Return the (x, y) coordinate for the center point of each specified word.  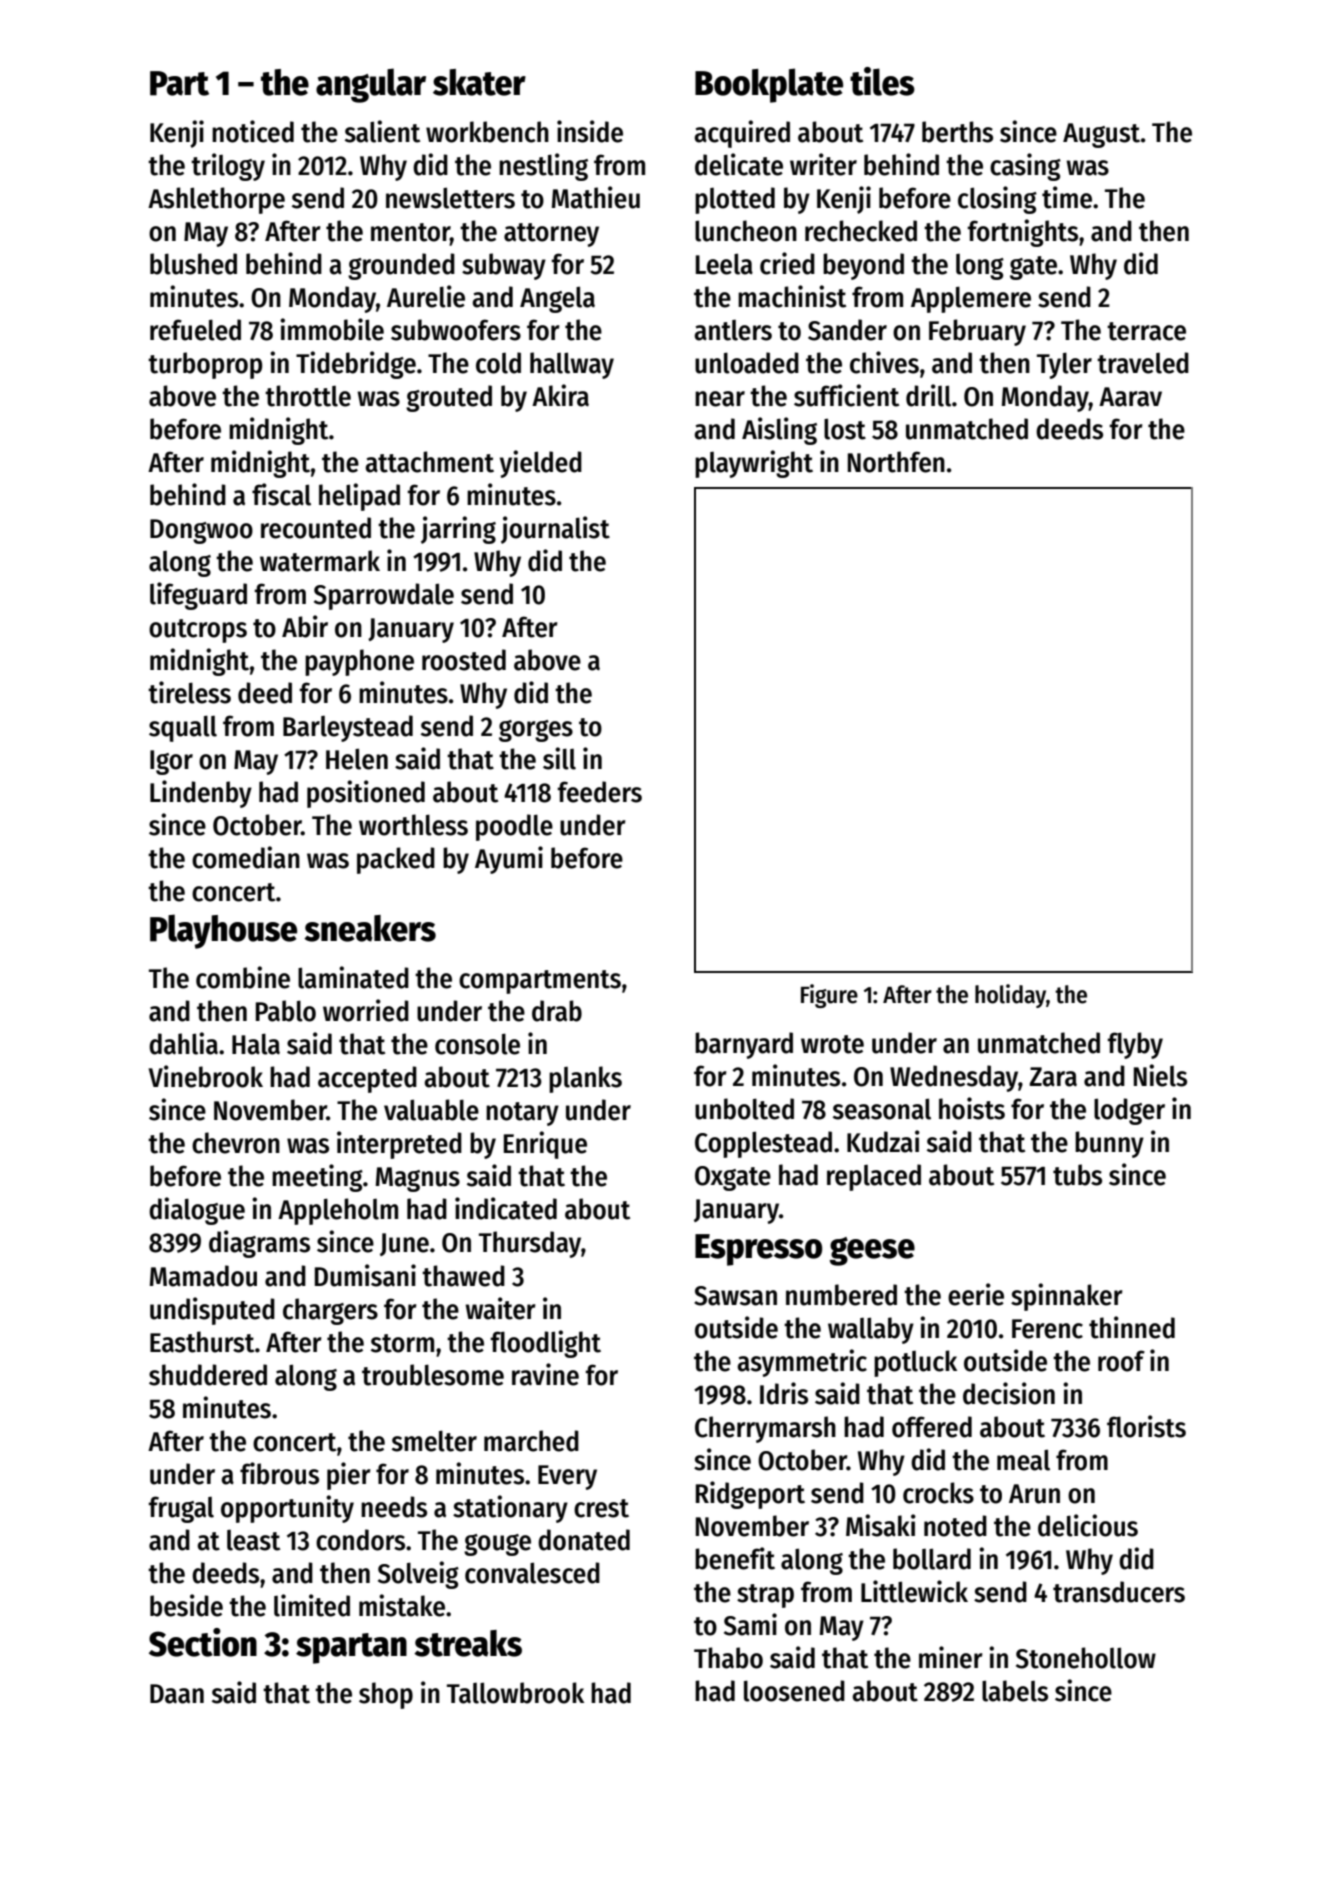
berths (957, 132)
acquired (742, 134)
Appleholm (338, 1211)
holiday (1010, 996)
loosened (794, 1691)
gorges (536, 731)
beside (186, 1605)
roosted (464, 660)
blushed (193, 264)
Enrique (545, 1145)
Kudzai (883, 1141)
